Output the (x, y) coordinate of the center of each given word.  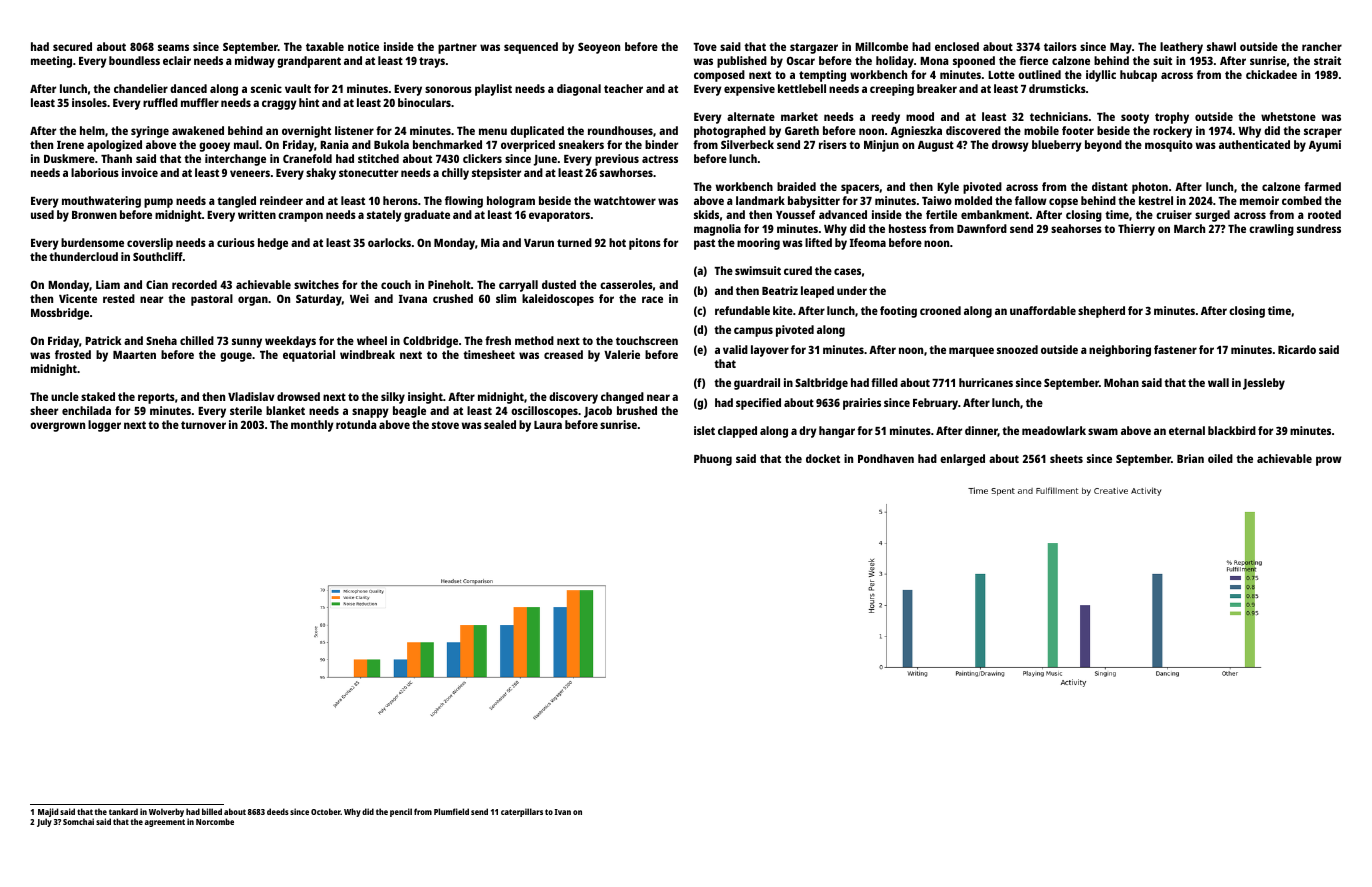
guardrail (757, 384)
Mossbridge (60, 314)
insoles (89, 102)
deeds (278, 811)
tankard (123, 811)
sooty (1135, 118)
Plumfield (451, 811)
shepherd (1101, 312)
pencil (401, 812)
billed (212, 811)
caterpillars (522, 812)
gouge (236, 357)
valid (735, 349)
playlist (493, 90)
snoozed (1017, 349)
